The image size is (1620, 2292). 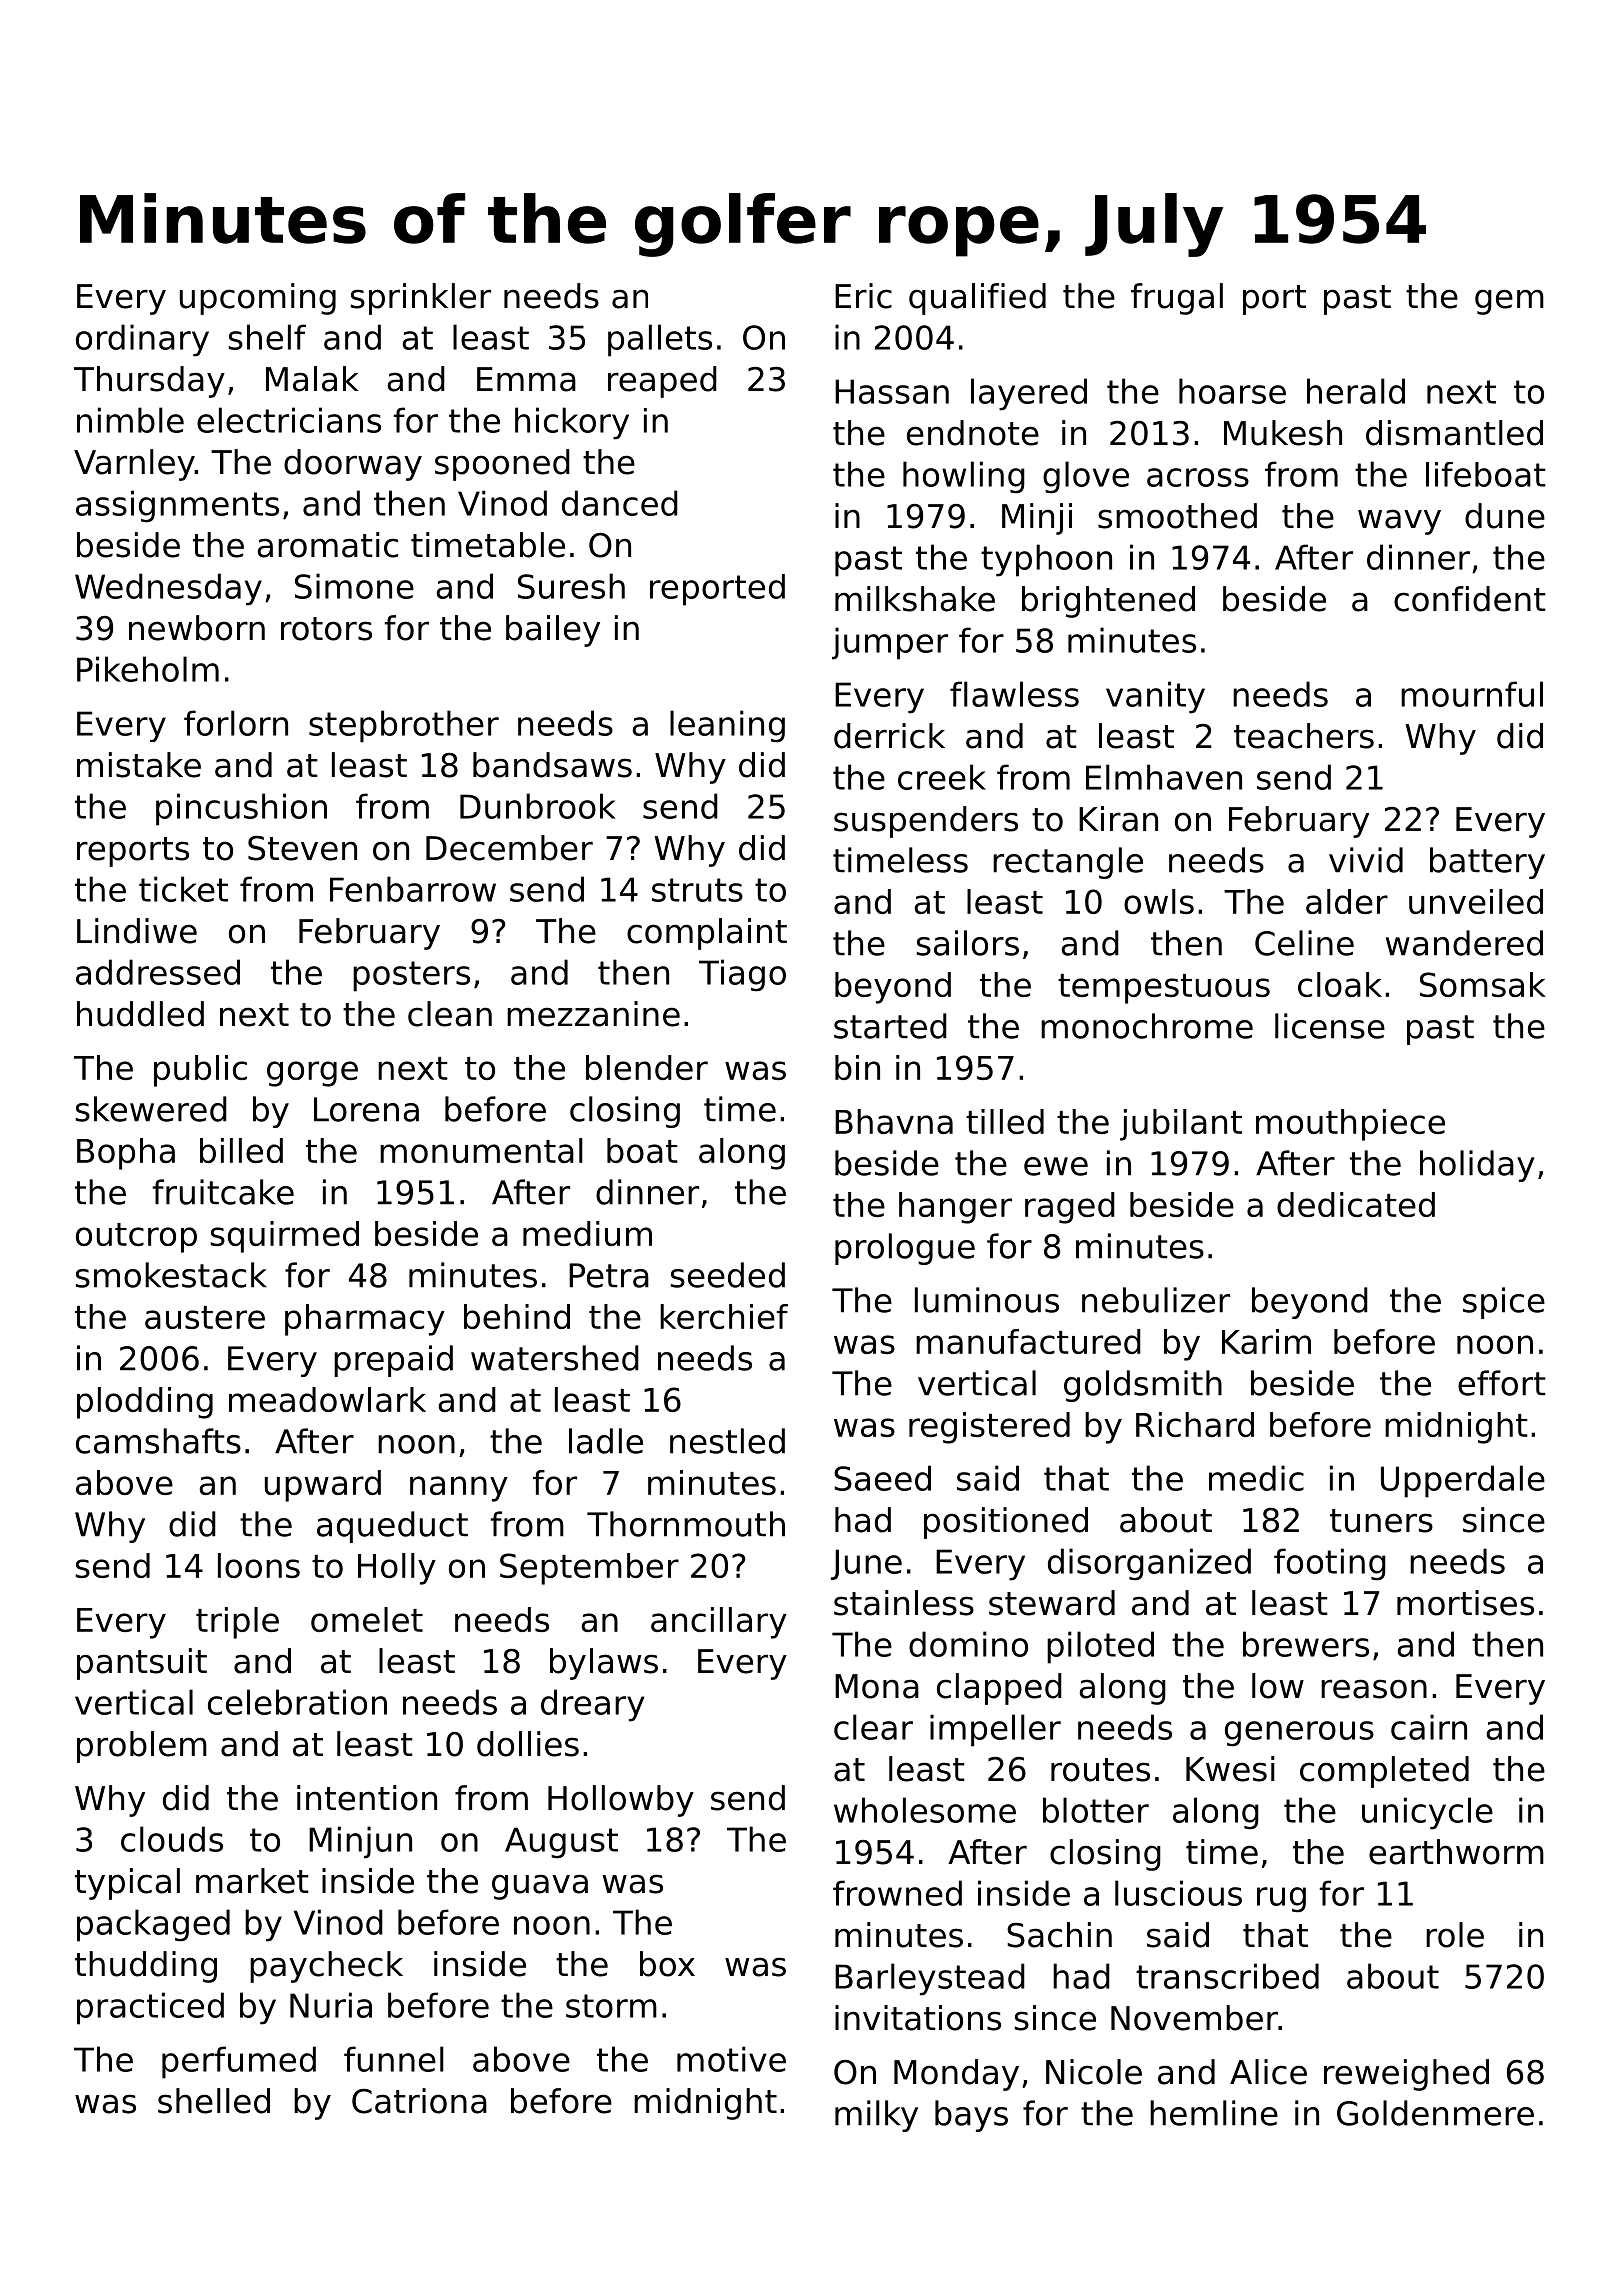 What do you see at coordinates (393, 1361) in the screenshot?
I see `prepaid` at bounding box center [393, 1361].
